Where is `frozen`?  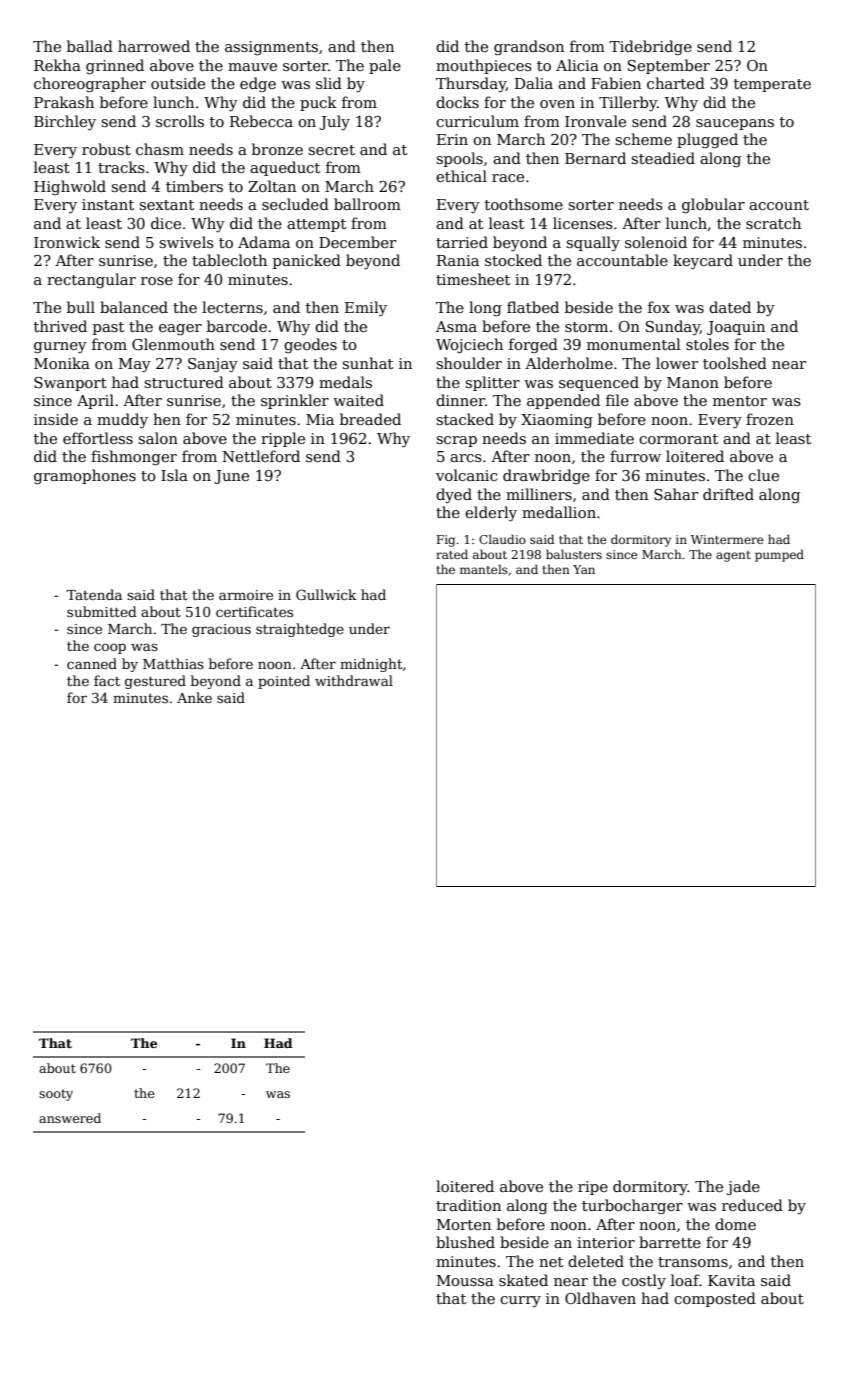 frozen is located at coordinates (770, 419).
